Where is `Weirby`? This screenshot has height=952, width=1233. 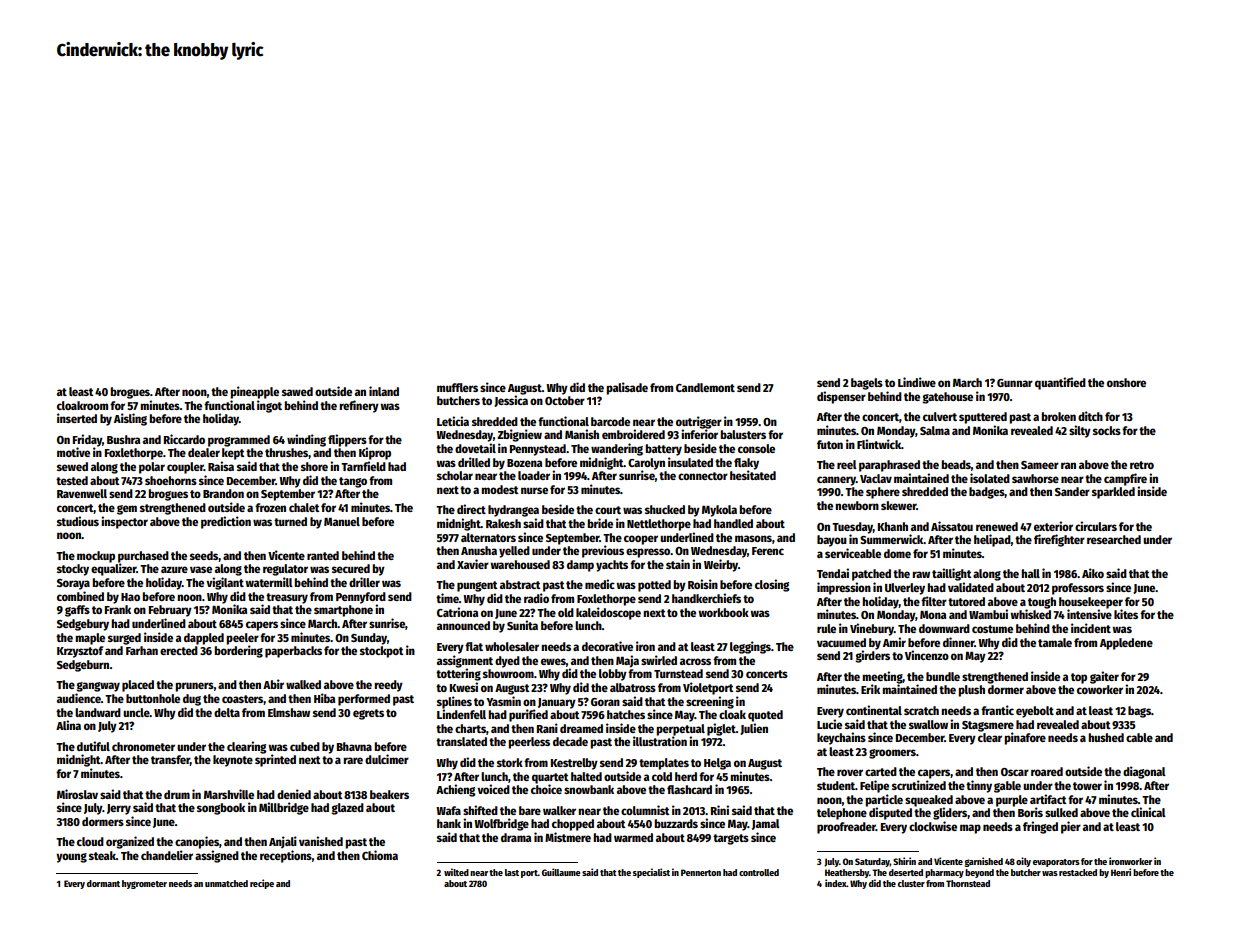
Weirby is located at coordinates (721, 565).
